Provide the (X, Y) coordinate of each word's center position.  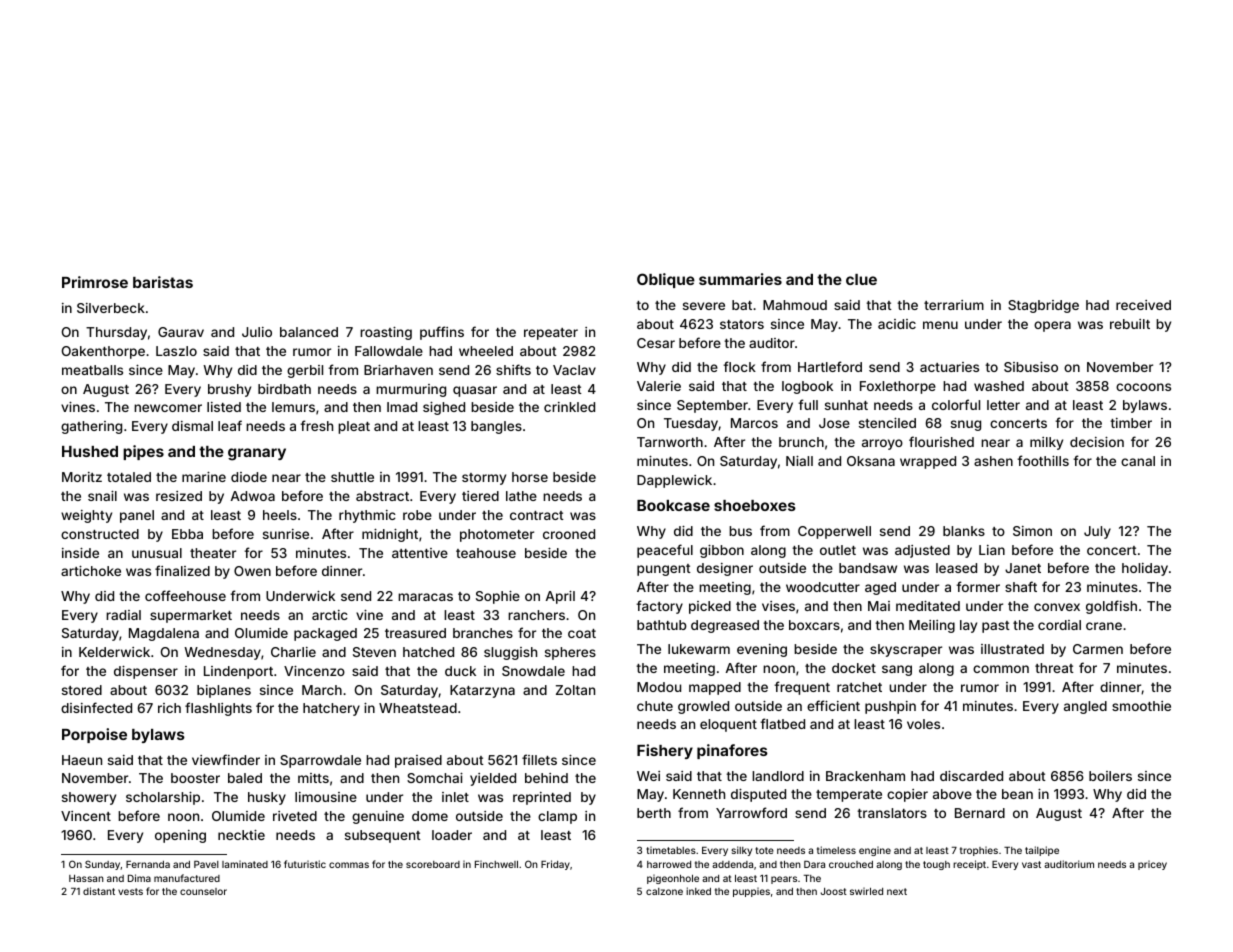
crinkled (569, 407)
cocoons (1143, 387)
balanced (309, 332)
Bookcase (673, 505)
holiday (1145, 569)
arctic (330, 615)
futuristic (305, 864)
